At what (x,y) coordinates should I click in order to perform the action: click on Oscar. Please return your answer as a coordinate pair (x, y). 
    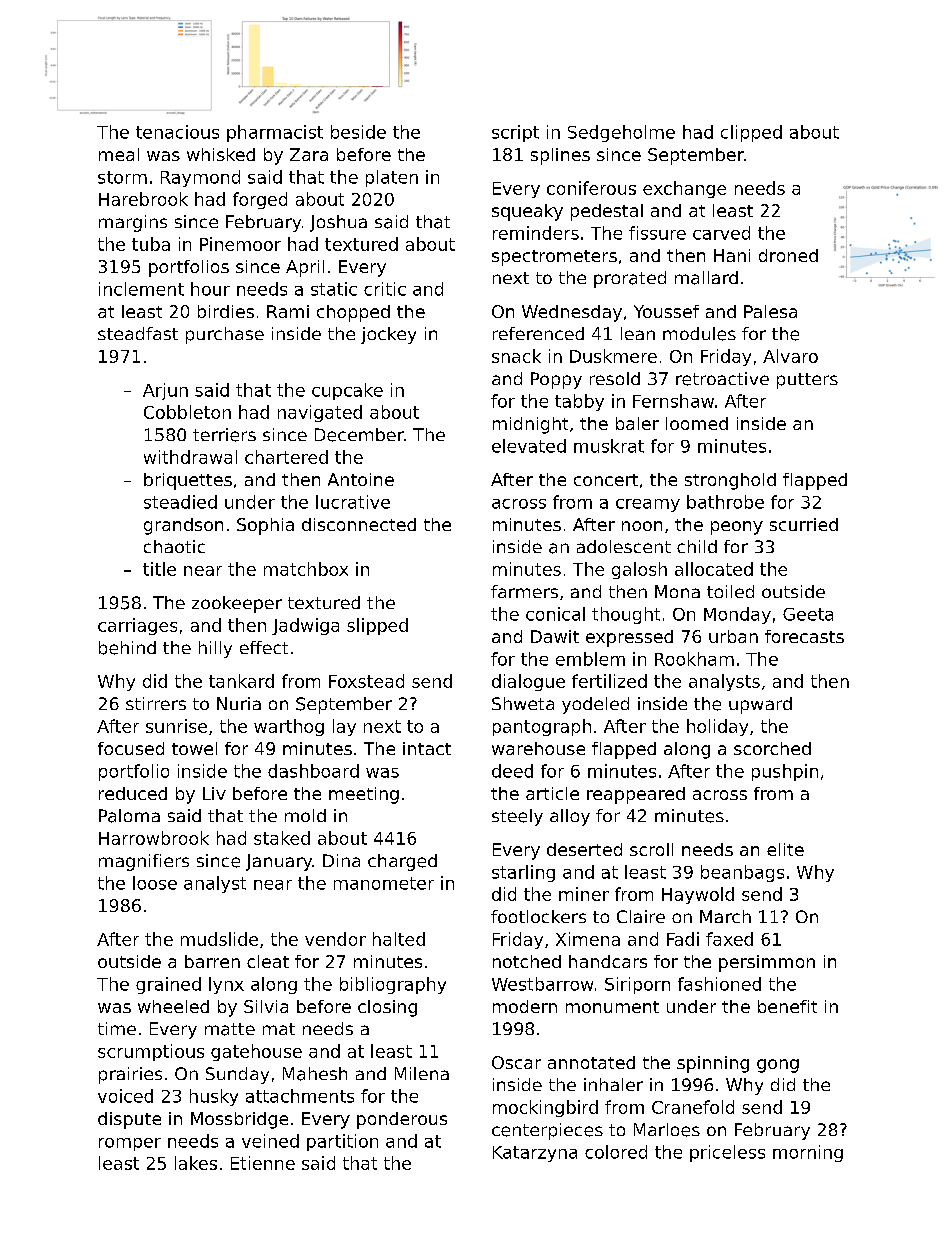
    Looking at the image, I should click on (516, 1062).
